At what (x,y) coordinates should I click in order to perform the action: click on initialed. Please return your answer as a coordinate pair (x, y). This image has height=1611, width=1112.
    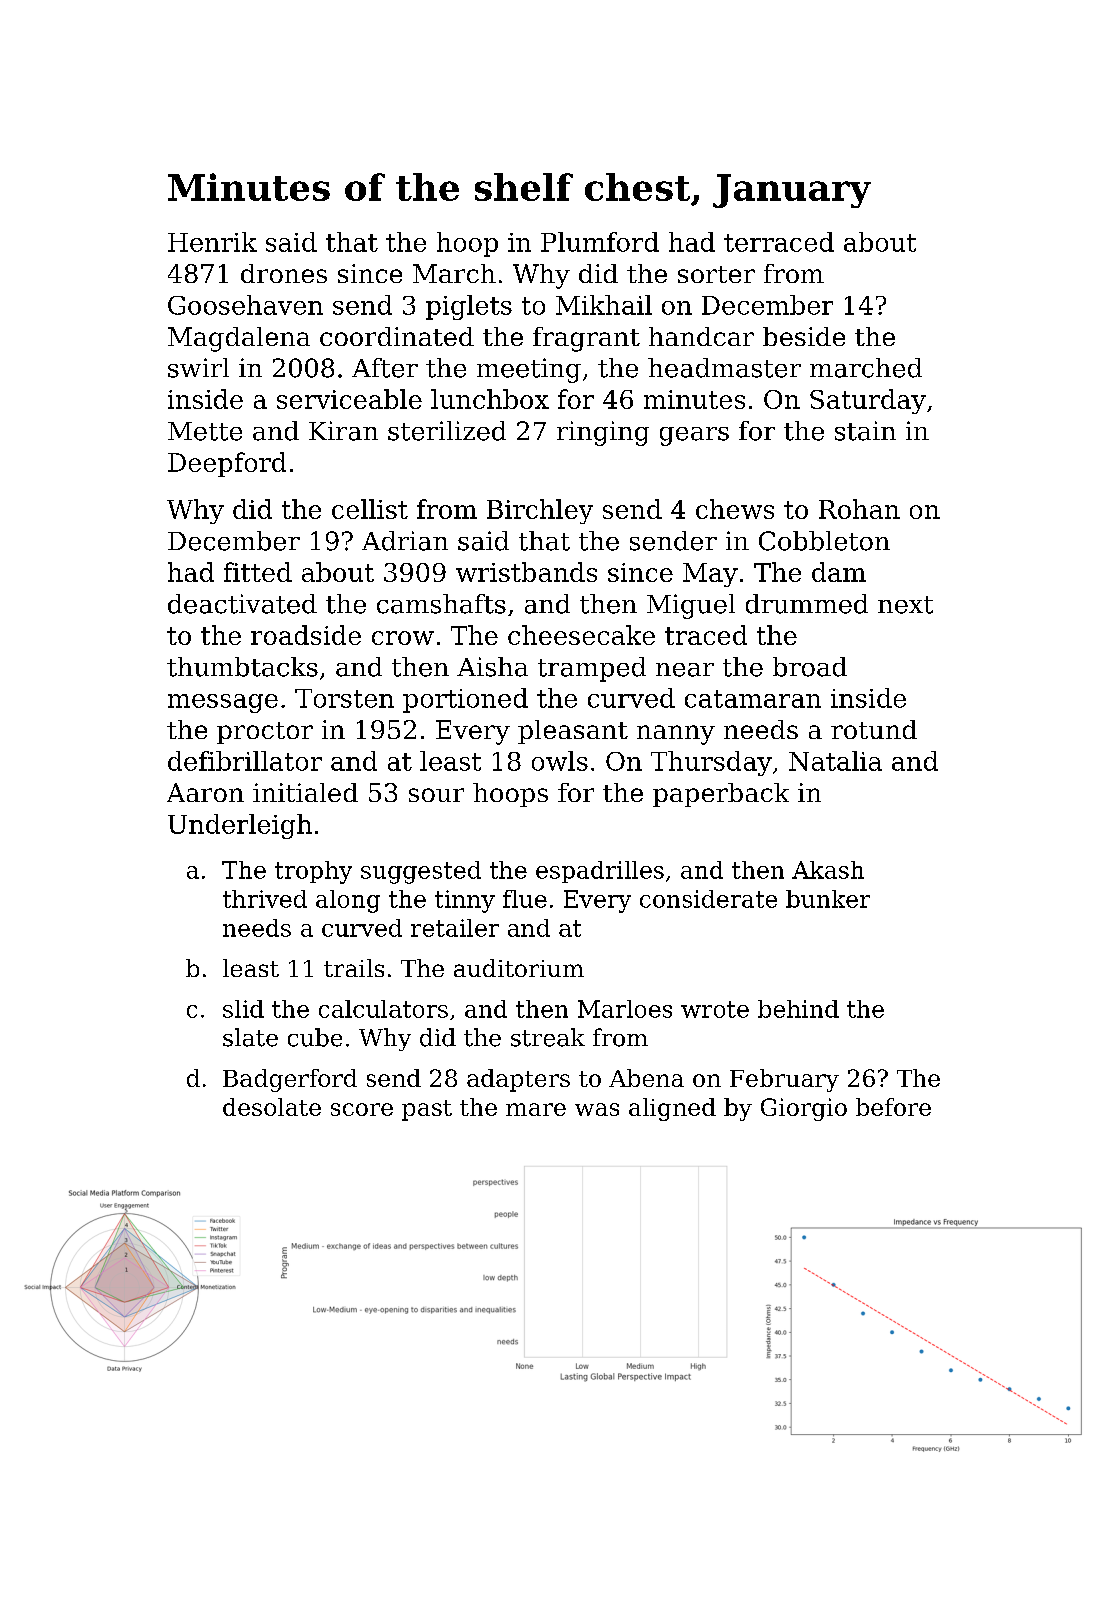
    Looking at the image, I should click on (305, 792).
